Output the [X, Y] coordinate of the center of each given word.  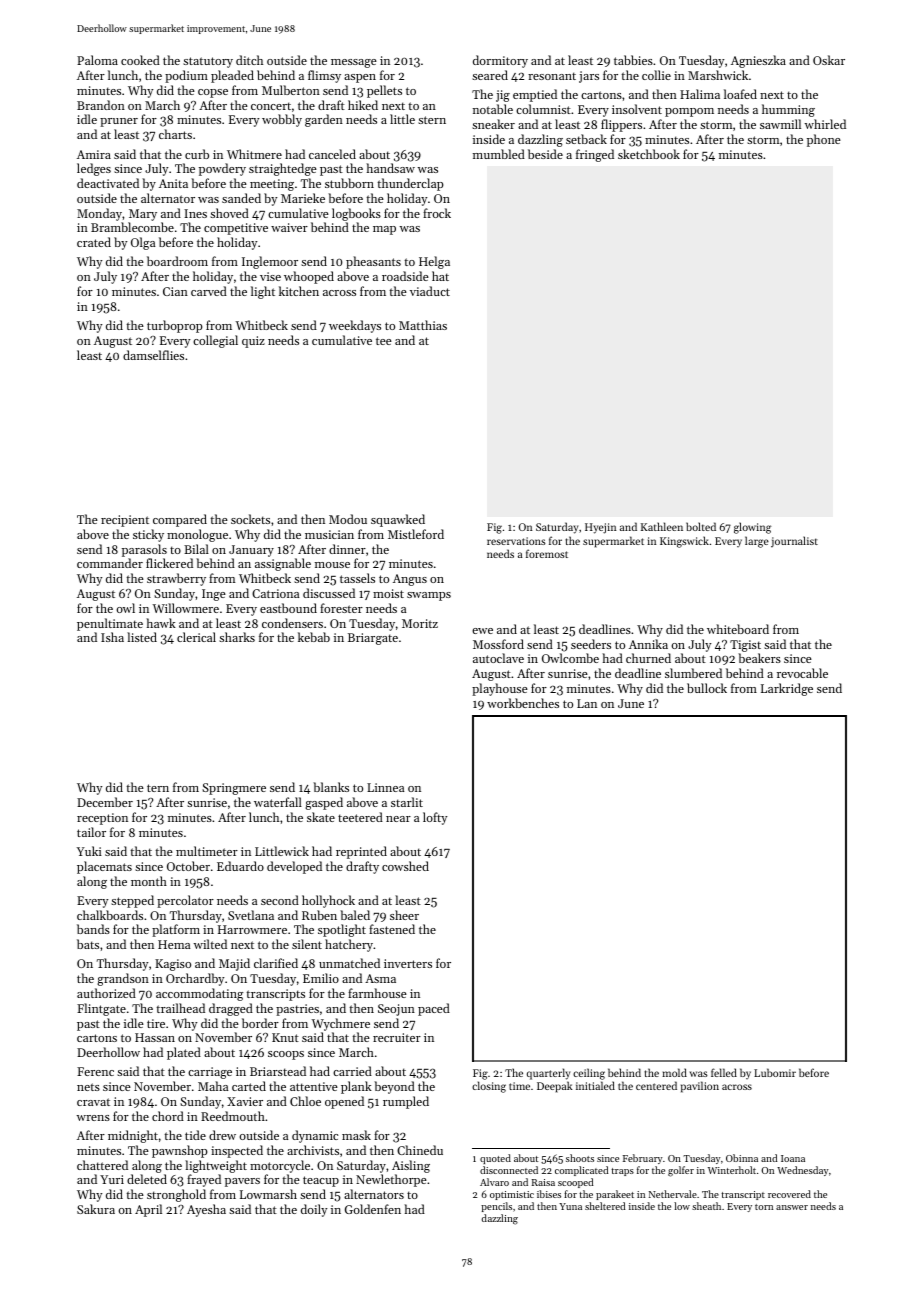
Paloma [97, 60]
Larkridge [787, 689]
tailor [91, 832]
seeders [591, 644]
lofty [435, 818]
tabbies [633, 60]
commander [110, 563]
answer [792, 1207]
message [354, 63]
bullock [707, 688]
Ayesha [206, 1210]
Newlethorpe [391, 1180]
